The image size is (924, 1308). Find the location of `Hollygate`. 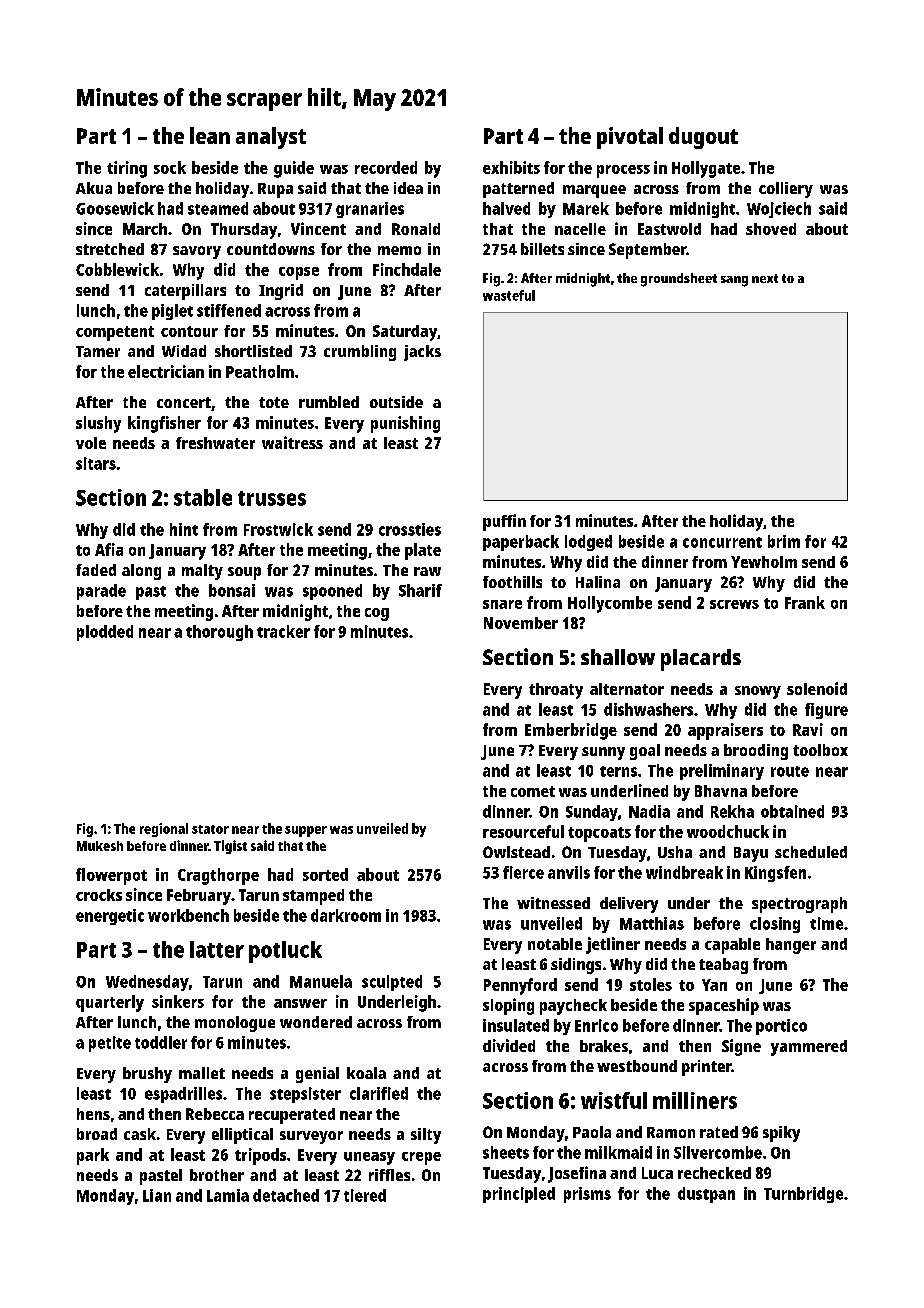

Hollygate is located at coordinates (706, 169).
